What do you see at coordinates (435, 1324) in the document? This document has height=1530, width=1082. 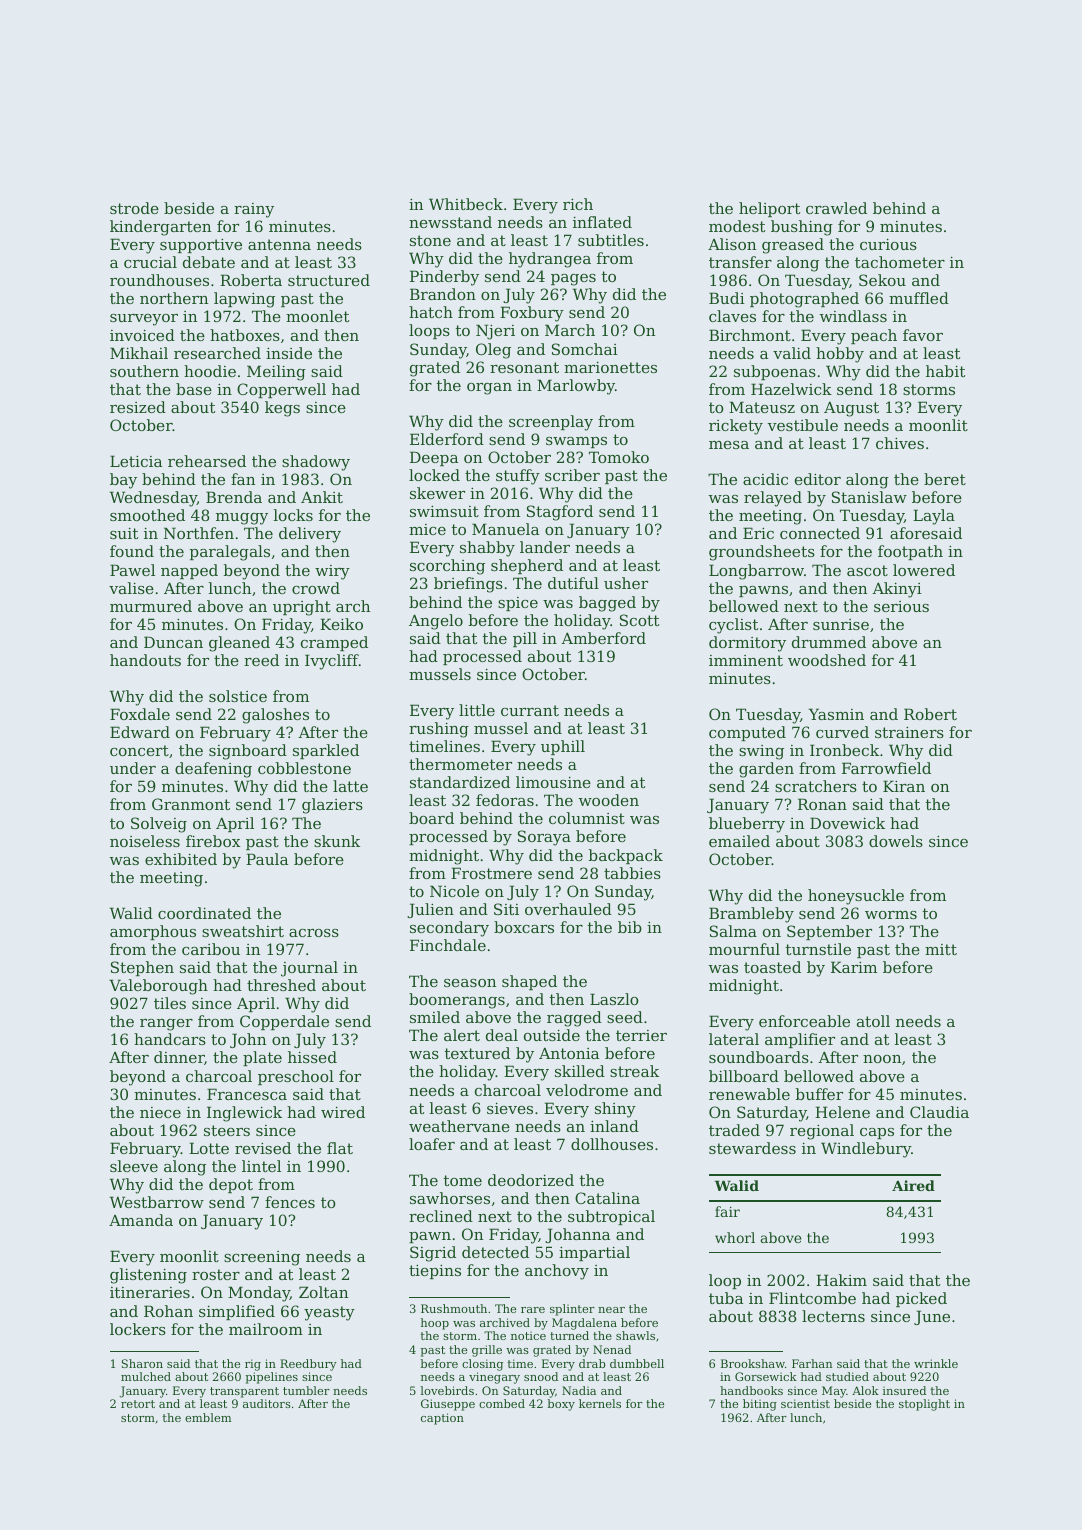 I see `hoop` at bounding box center [435, 1324].
